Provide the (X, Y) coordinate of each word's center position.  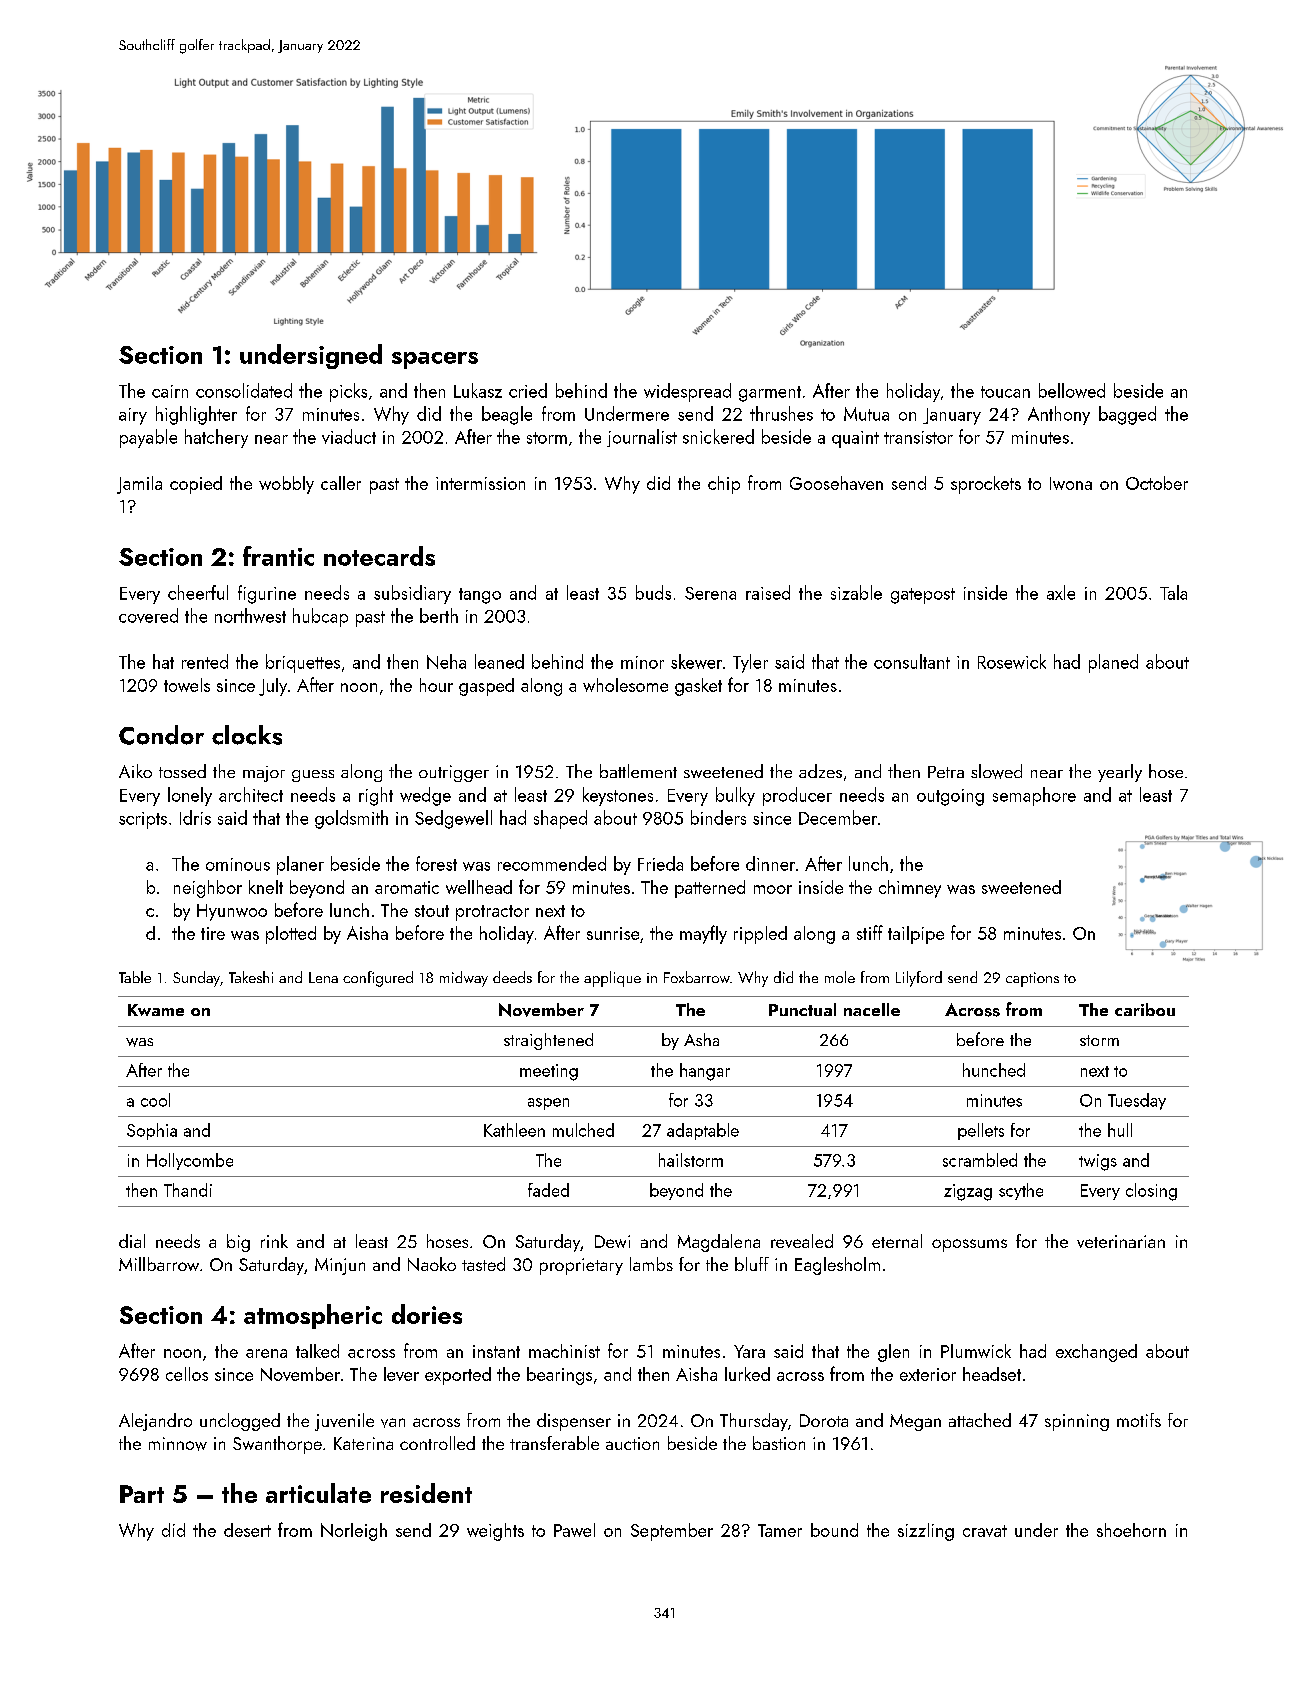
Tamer (780, 1530)
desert (247, 1530)
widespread (687, 392)
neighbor (208, 889)
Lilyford (919, 979)
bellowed (1072, 390)
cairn (170, 391)
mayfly (703, 934)
